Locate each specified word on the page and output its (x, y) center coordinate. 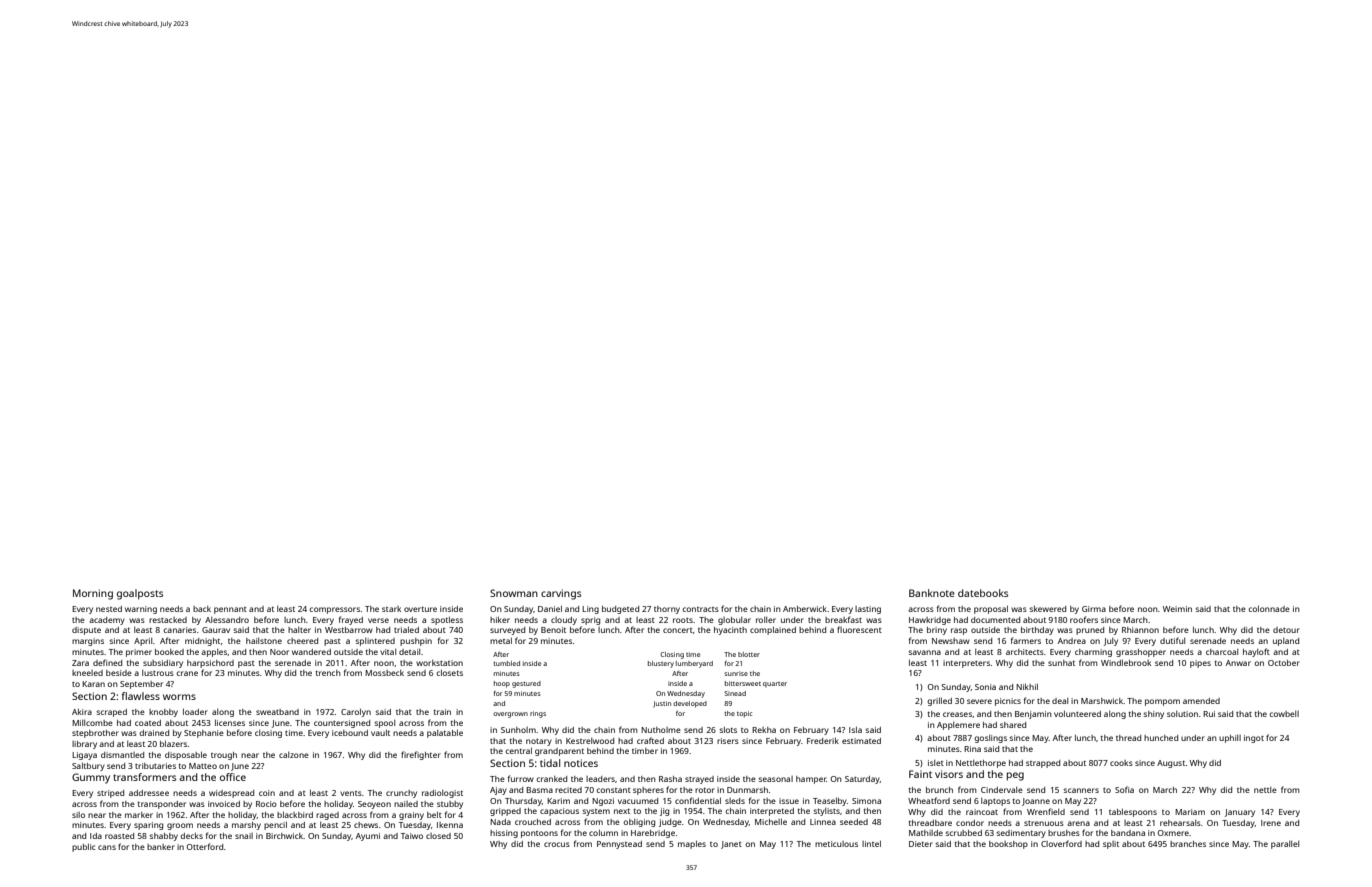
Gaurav (216, 630)
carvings (561, 594)
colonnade (1269, 608)
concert (678, 630)
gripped (505, 812)
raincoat (982, 812)
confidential (698, 800)
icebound (350, 733)
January (1240, 813)
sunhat (1061, 663)
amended (1201, 701)
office (233, 777)
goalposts (140, 594)
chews (366, 825)
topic (744, 714)
